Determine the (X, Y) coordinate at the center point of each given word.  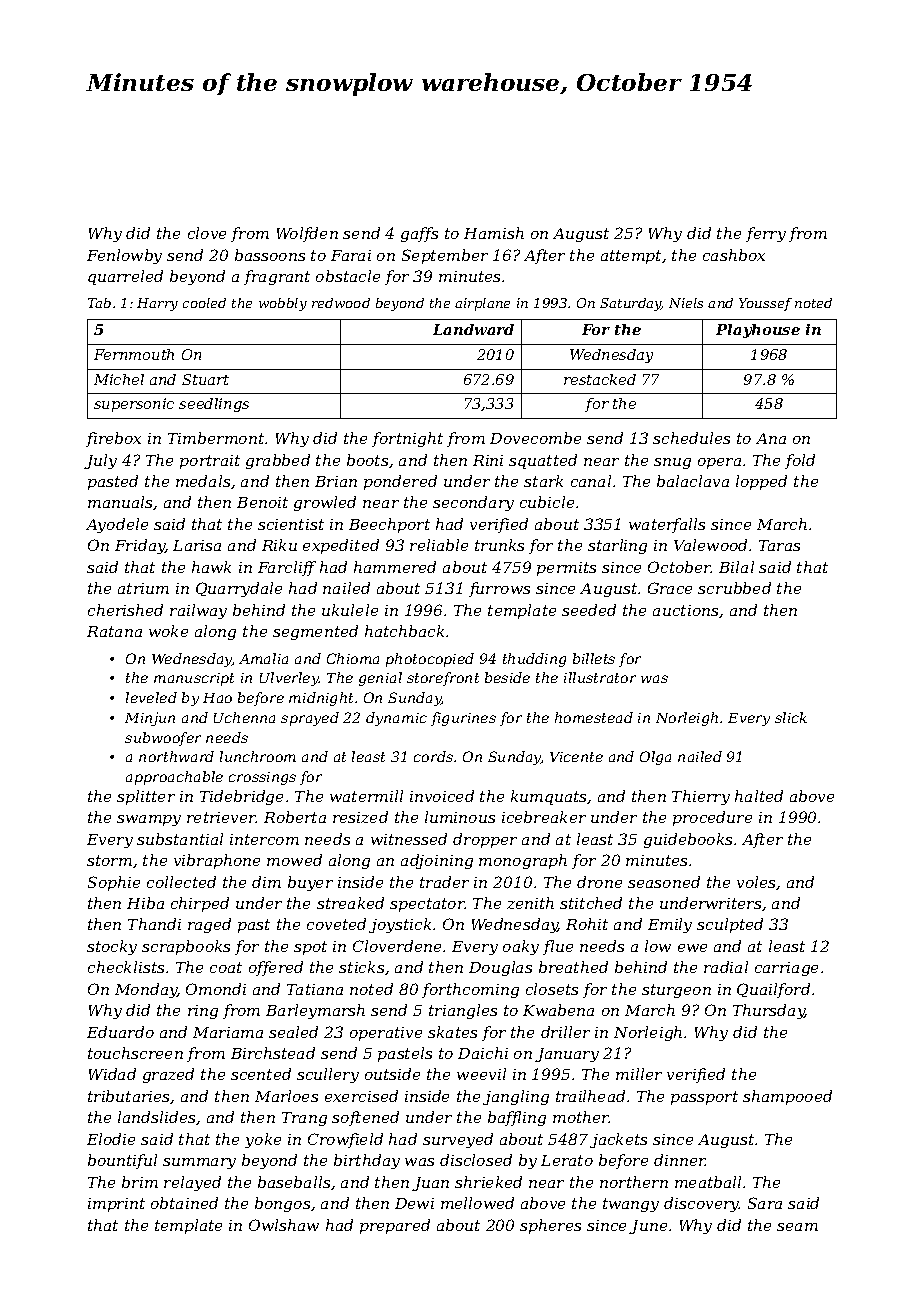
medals (203, 481)
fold (800, 461)
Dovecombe (535, 438)
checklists (126, 967)
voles (757, 883)
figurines (463, 719)
